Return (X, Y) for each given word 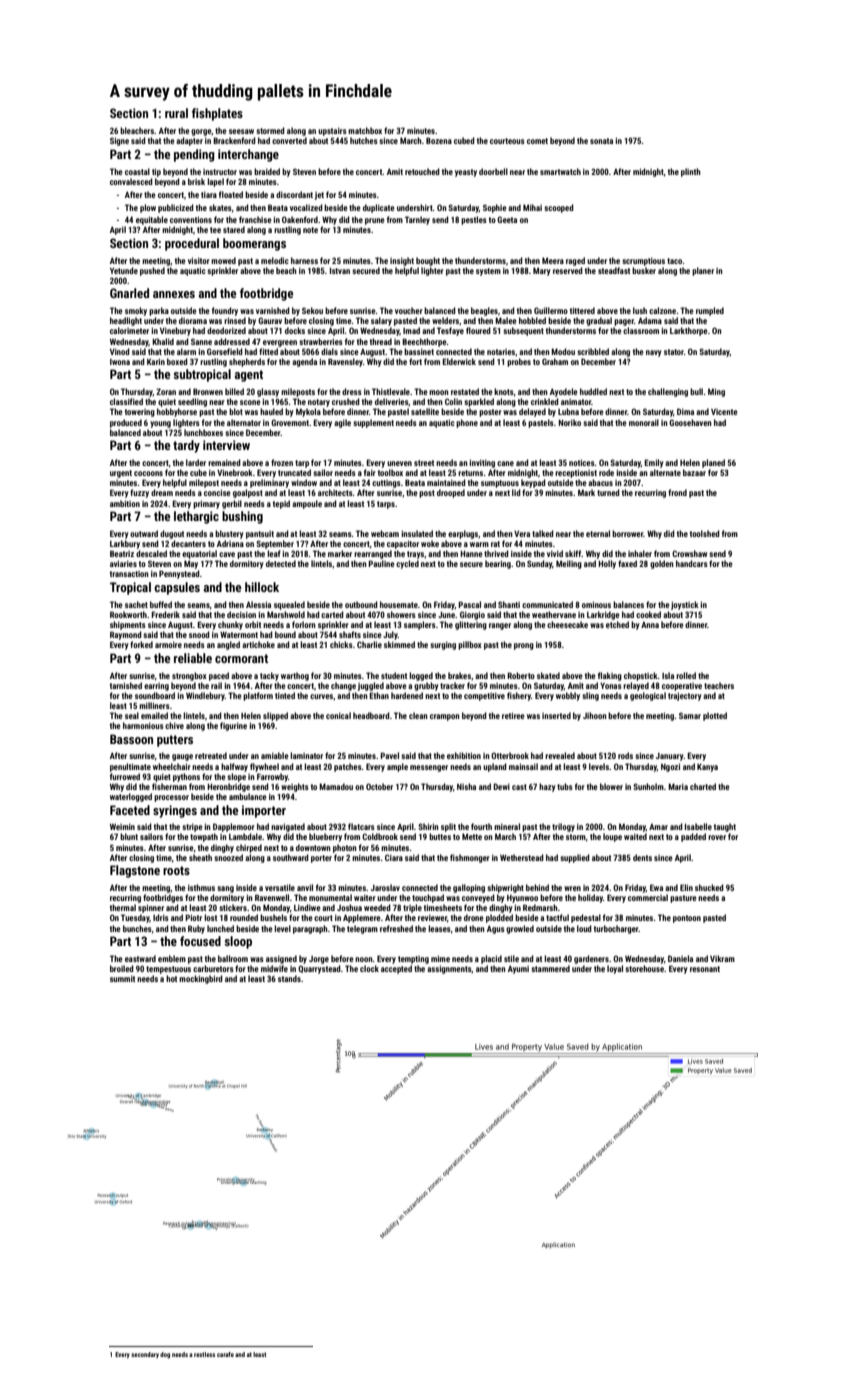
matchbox (365, 130)
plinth (691, 172)
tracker (452, 685)
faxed (627, 563)
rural (176, 113)
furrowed (125, 776)
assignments (449, 969)
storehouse (644, 968)
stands (289, 978)
